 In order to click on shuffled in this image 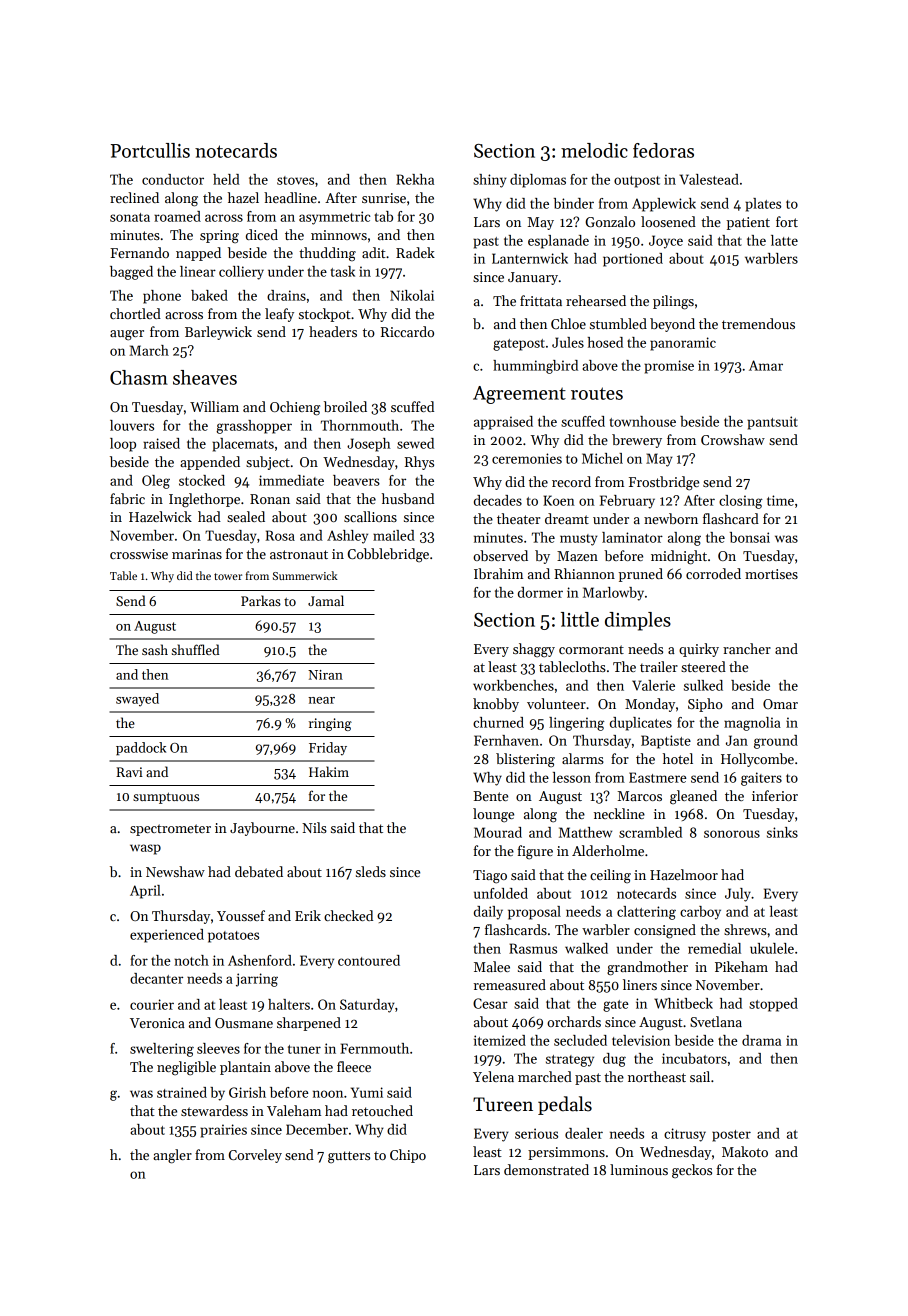, I will do `click(196, 649)`.
